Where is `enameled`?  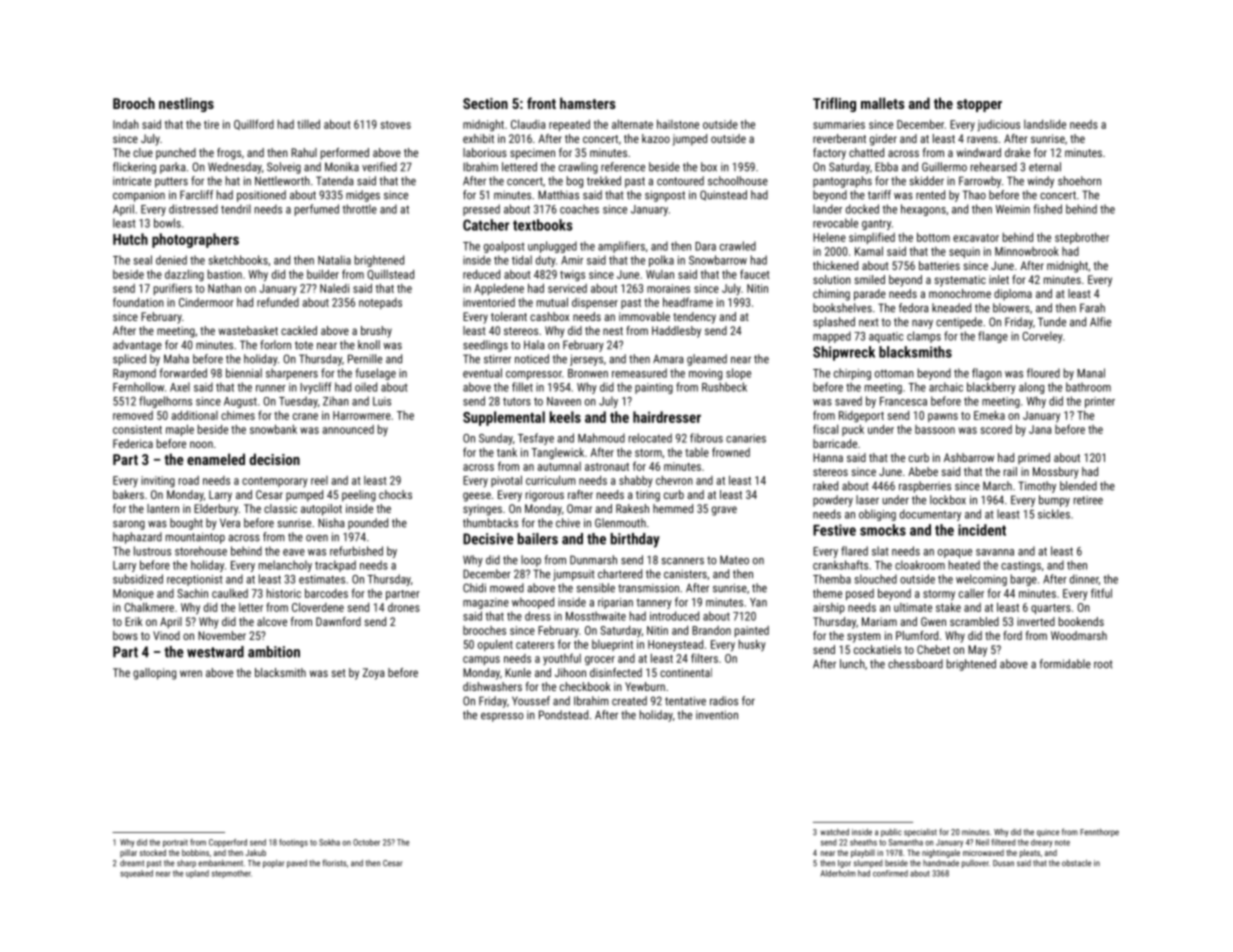 enameled is located at coordinates (216, 459).
